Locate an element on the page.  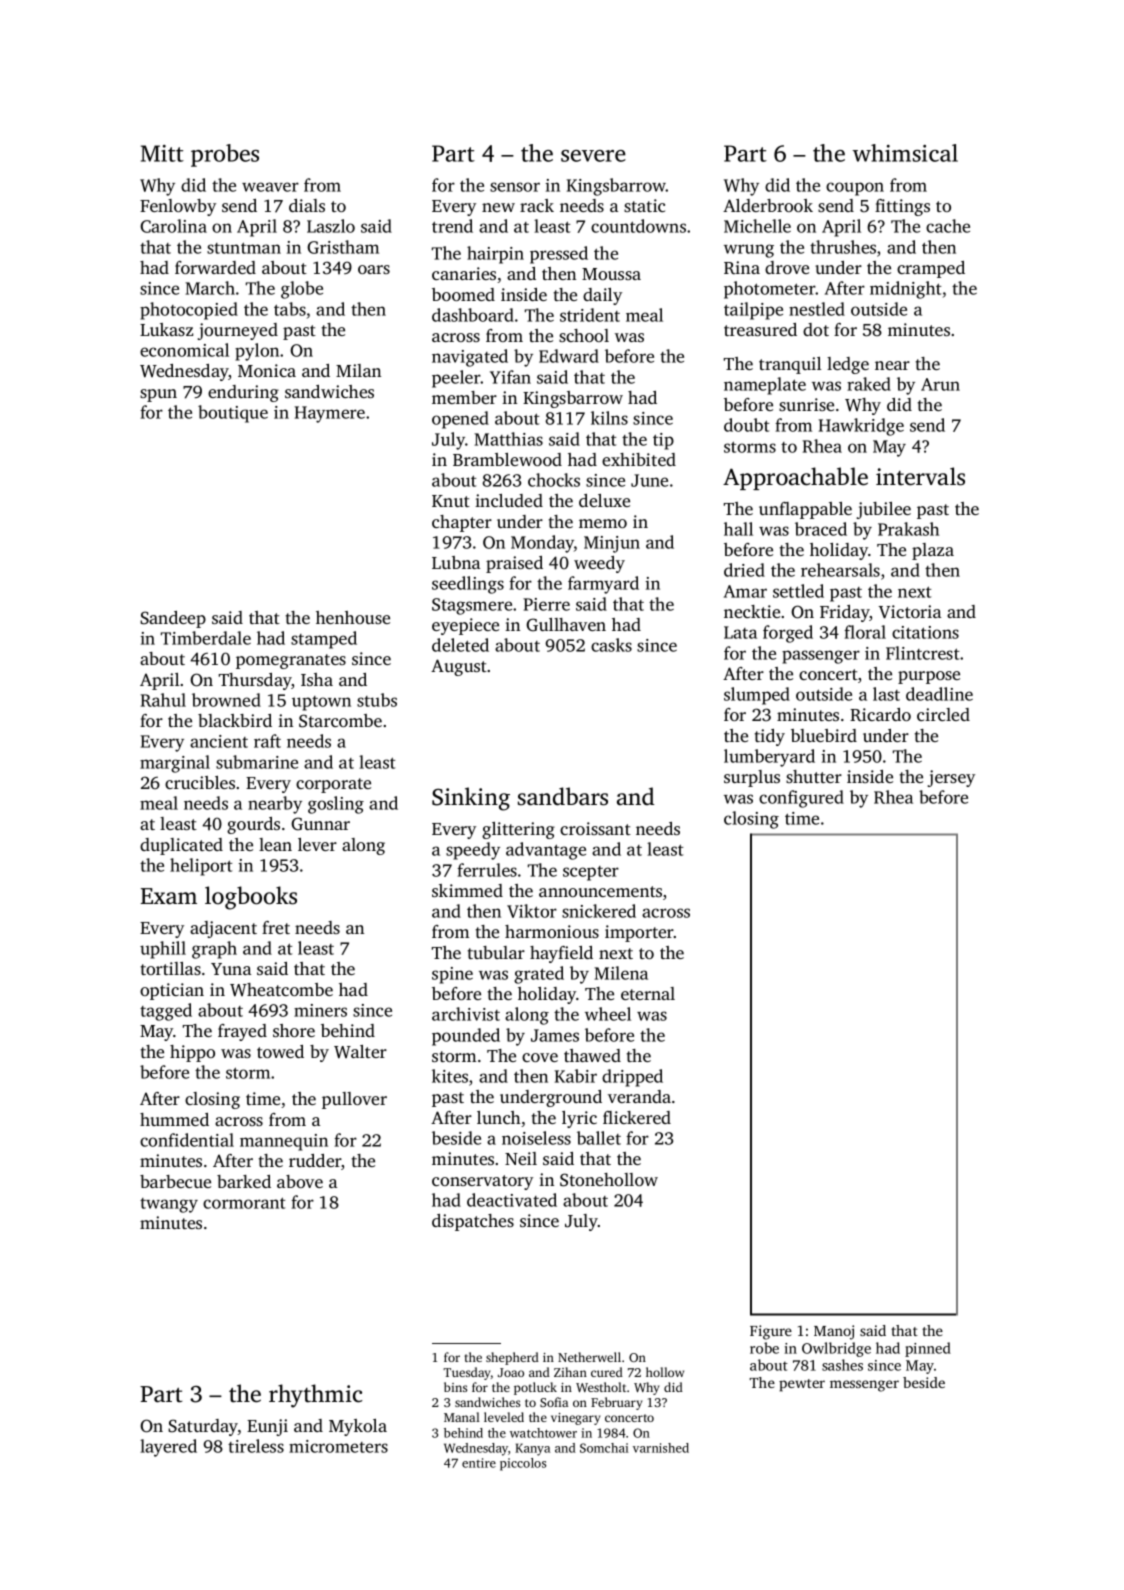
ledge is located at coordinates (848, 365).
